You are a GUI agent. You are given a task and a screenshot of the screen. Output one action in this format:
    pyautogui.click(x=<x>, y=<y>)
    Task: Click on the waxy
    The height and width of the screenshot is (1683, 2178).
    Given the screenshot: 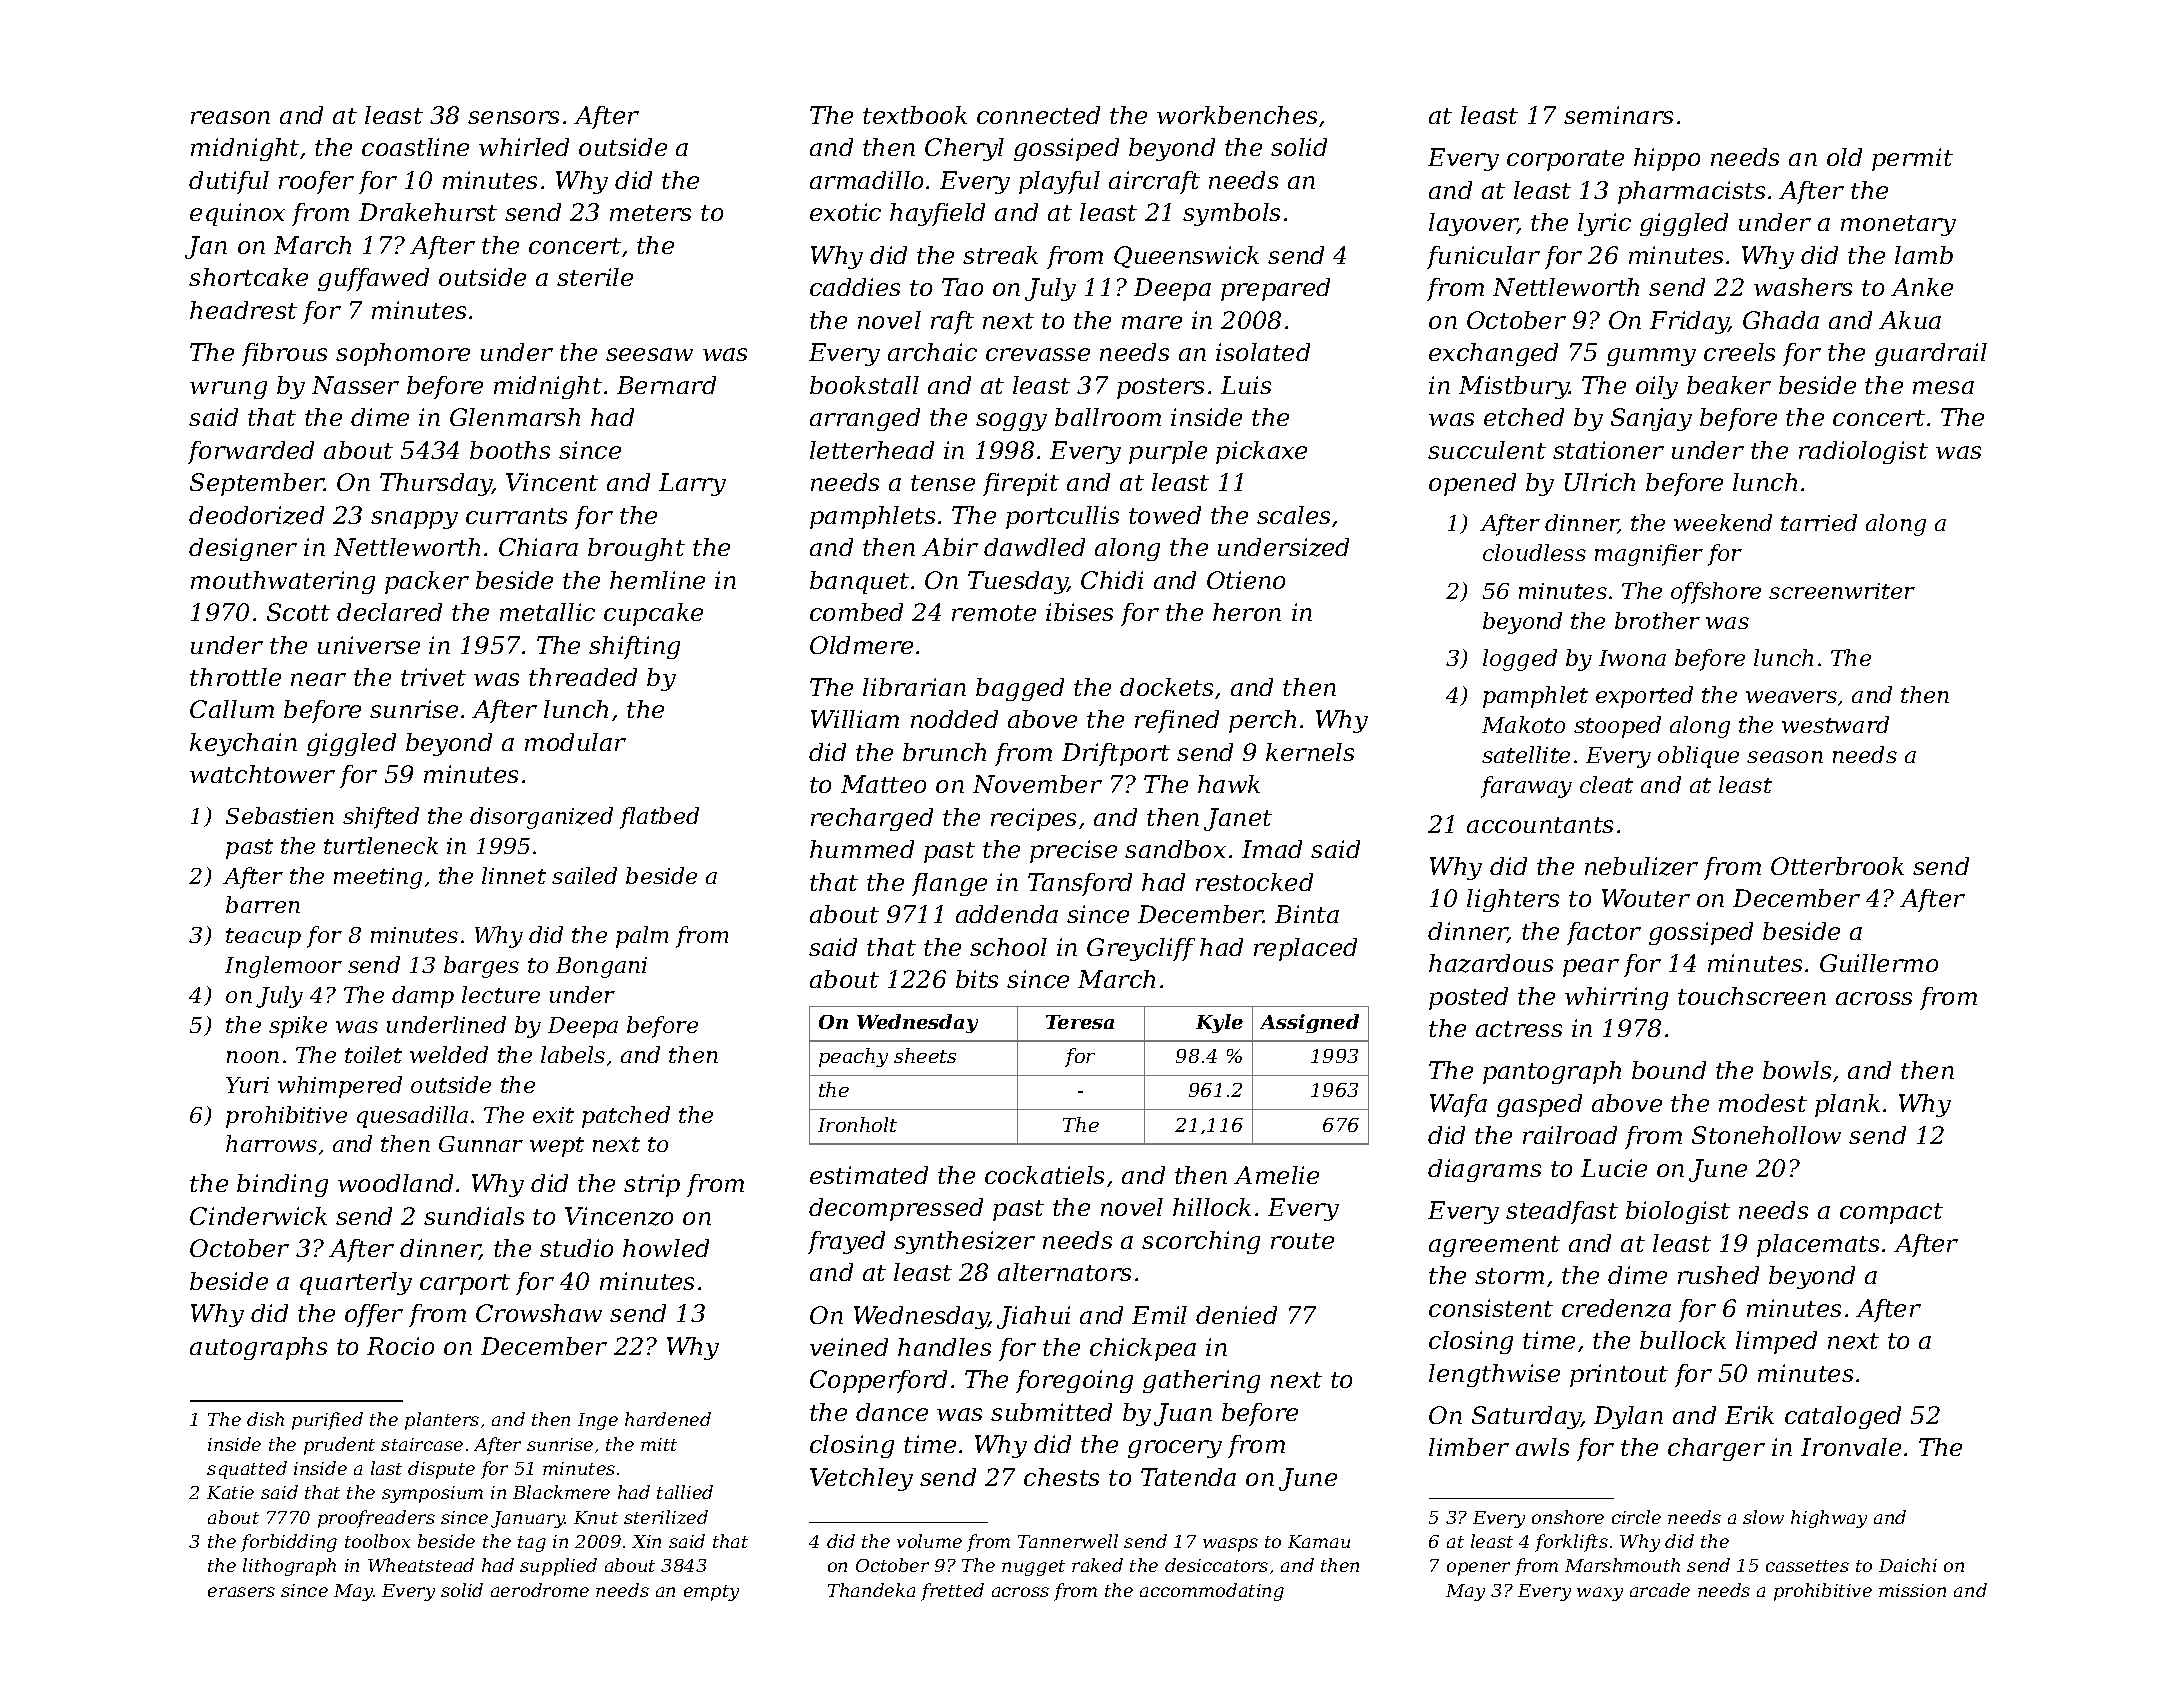 What is the action you would take?
    pyautogui.click(x=1600, y=1594)
